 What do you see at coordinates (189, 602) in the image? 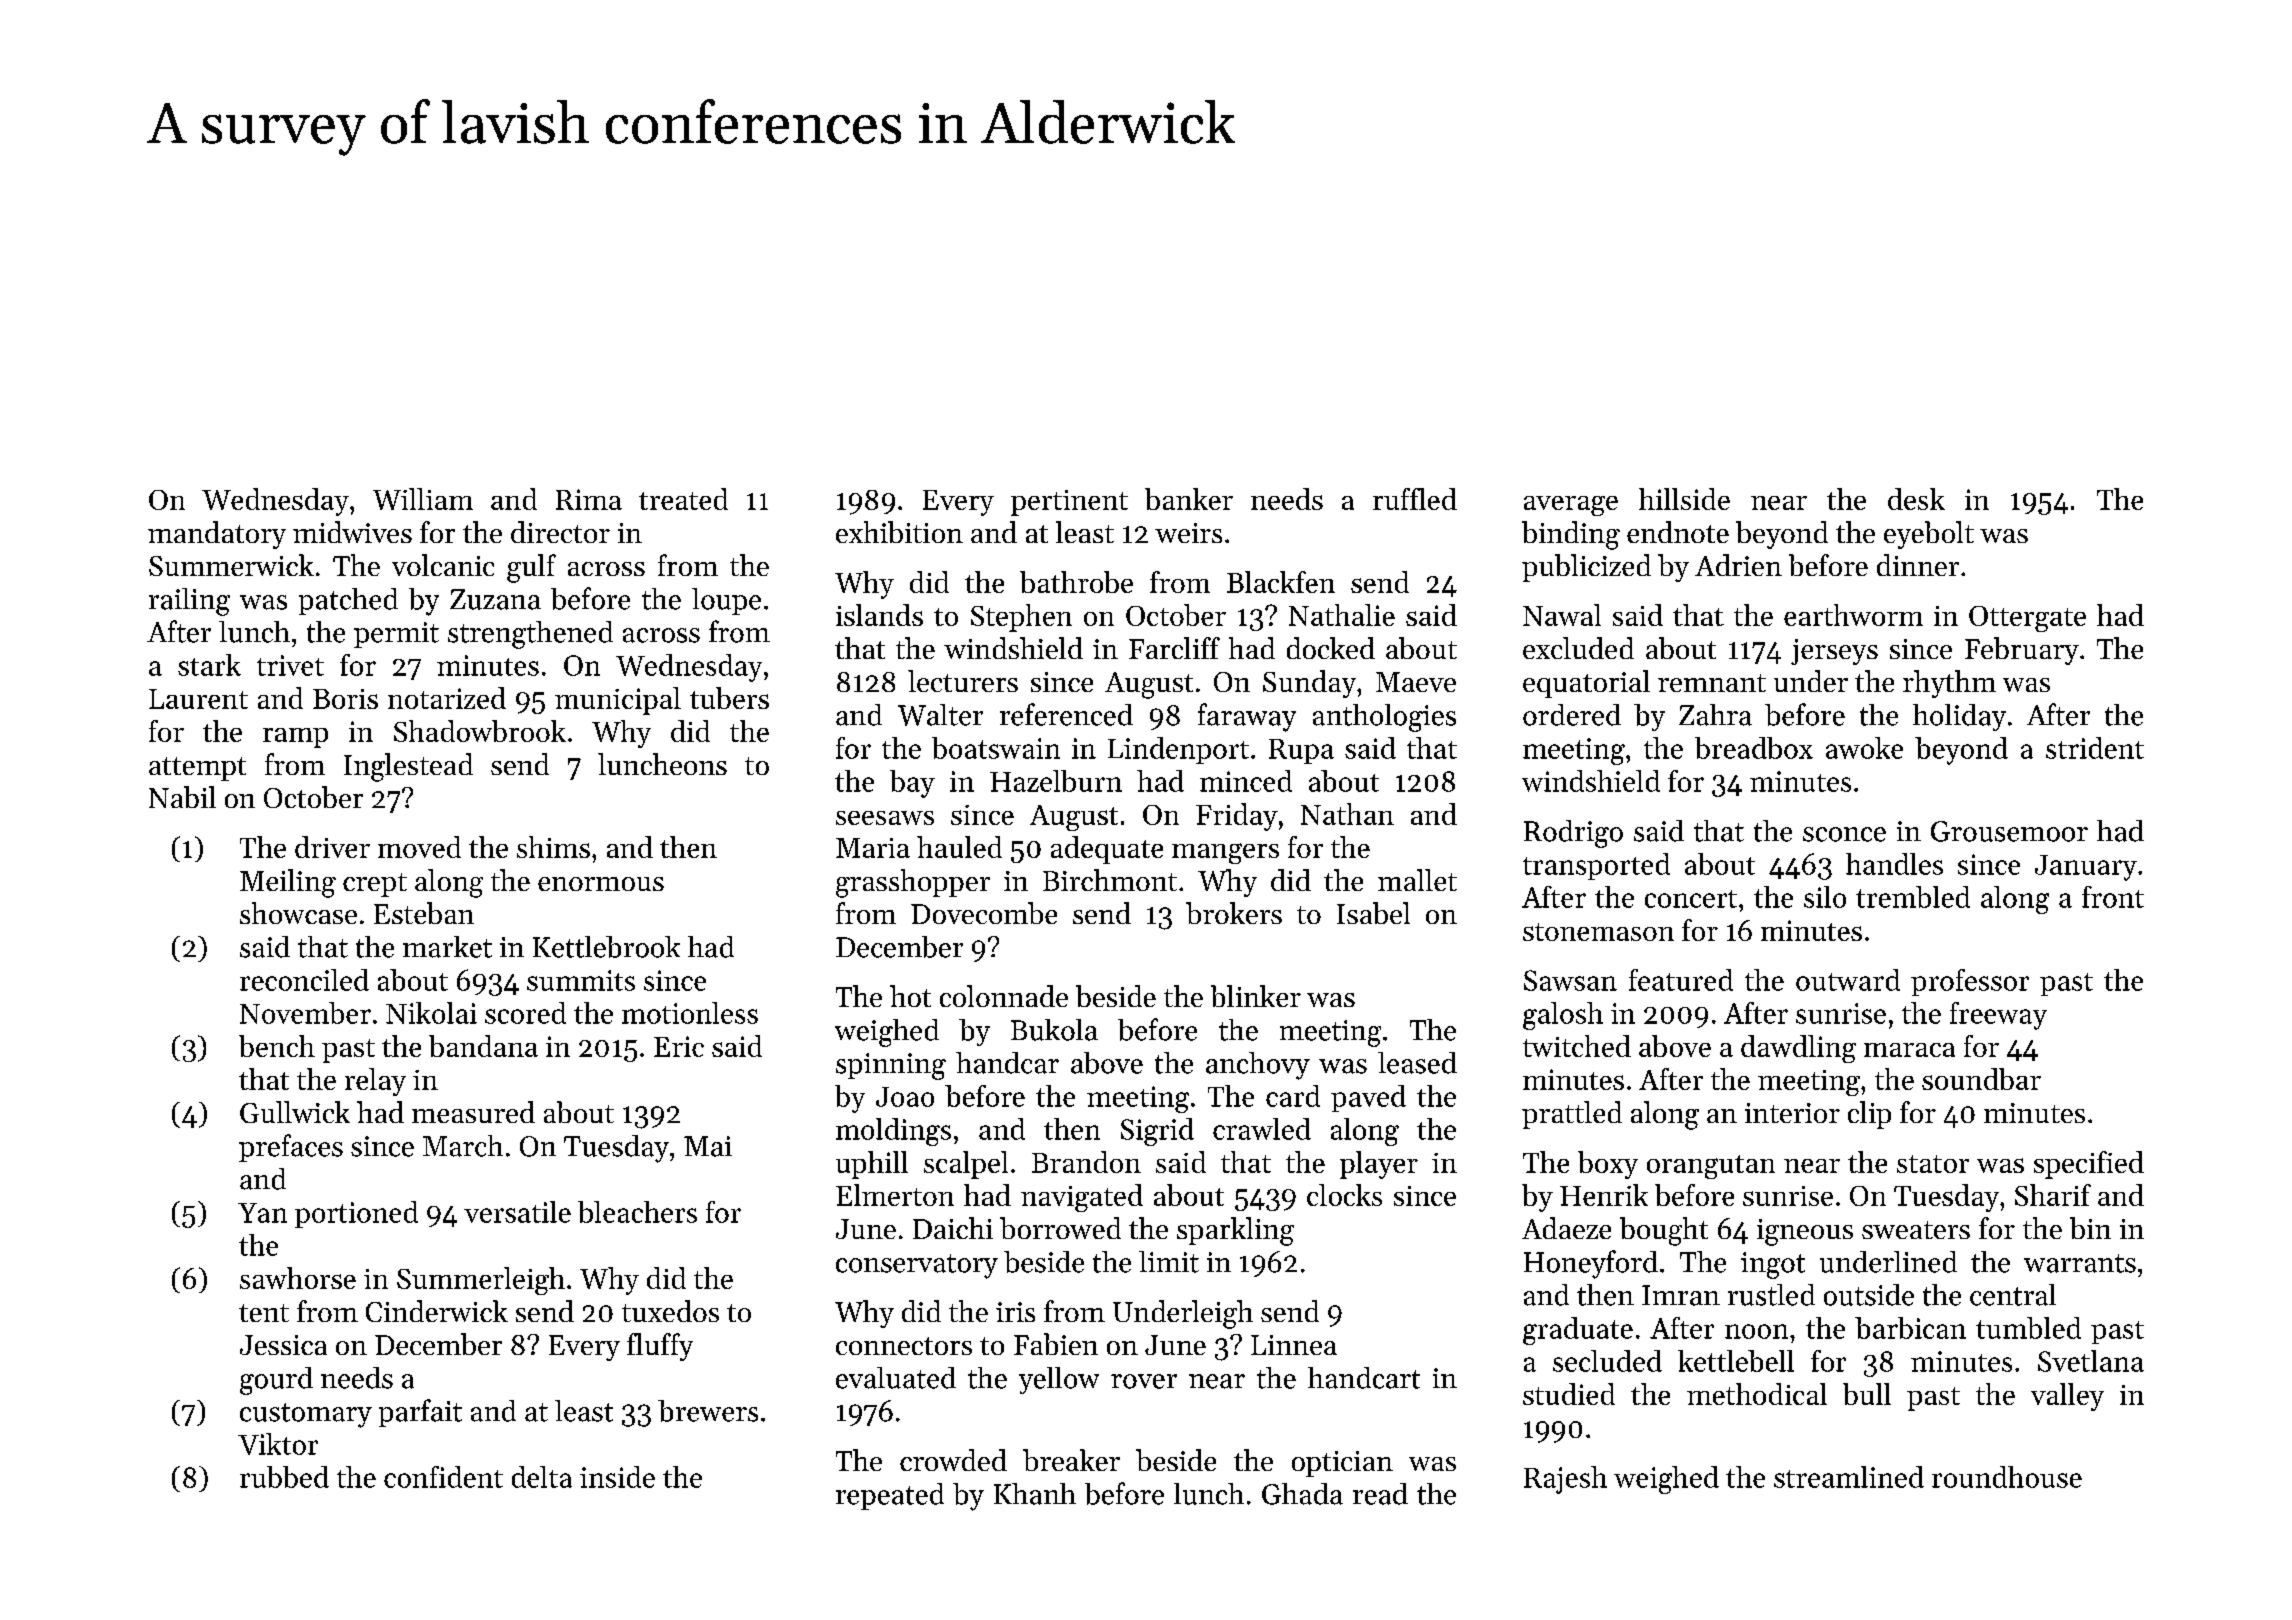
I see `railing` at bounding box center [189, 602].
